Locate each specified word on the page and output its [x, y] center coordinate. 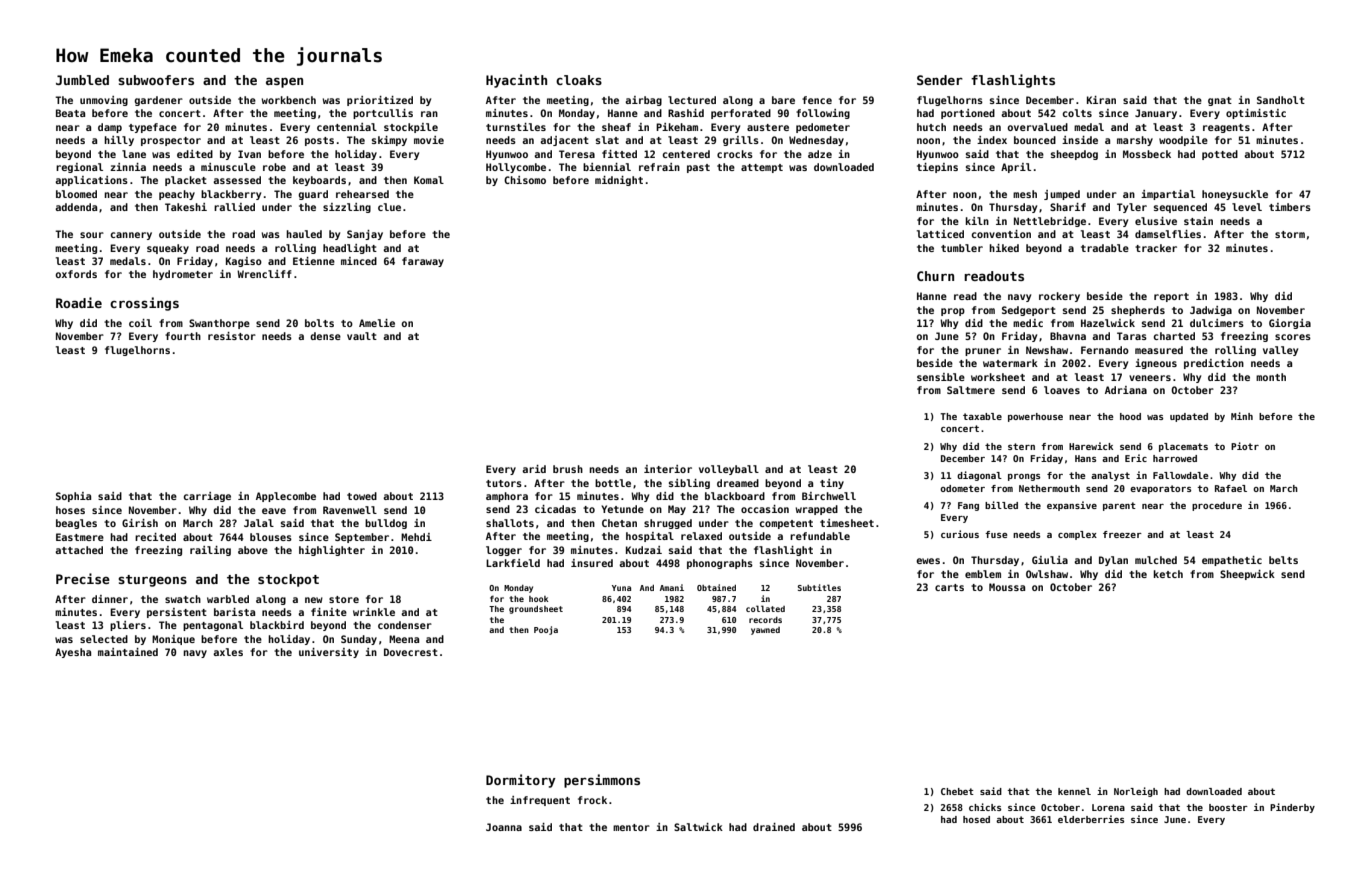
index [992, 140]
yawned [765, 631]
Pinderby [1292, 808]
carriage [207, 497]
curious [960, 534]
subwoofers [156, 80]
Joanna [504, 827]
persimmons [602, 781]
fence [817, 100]
